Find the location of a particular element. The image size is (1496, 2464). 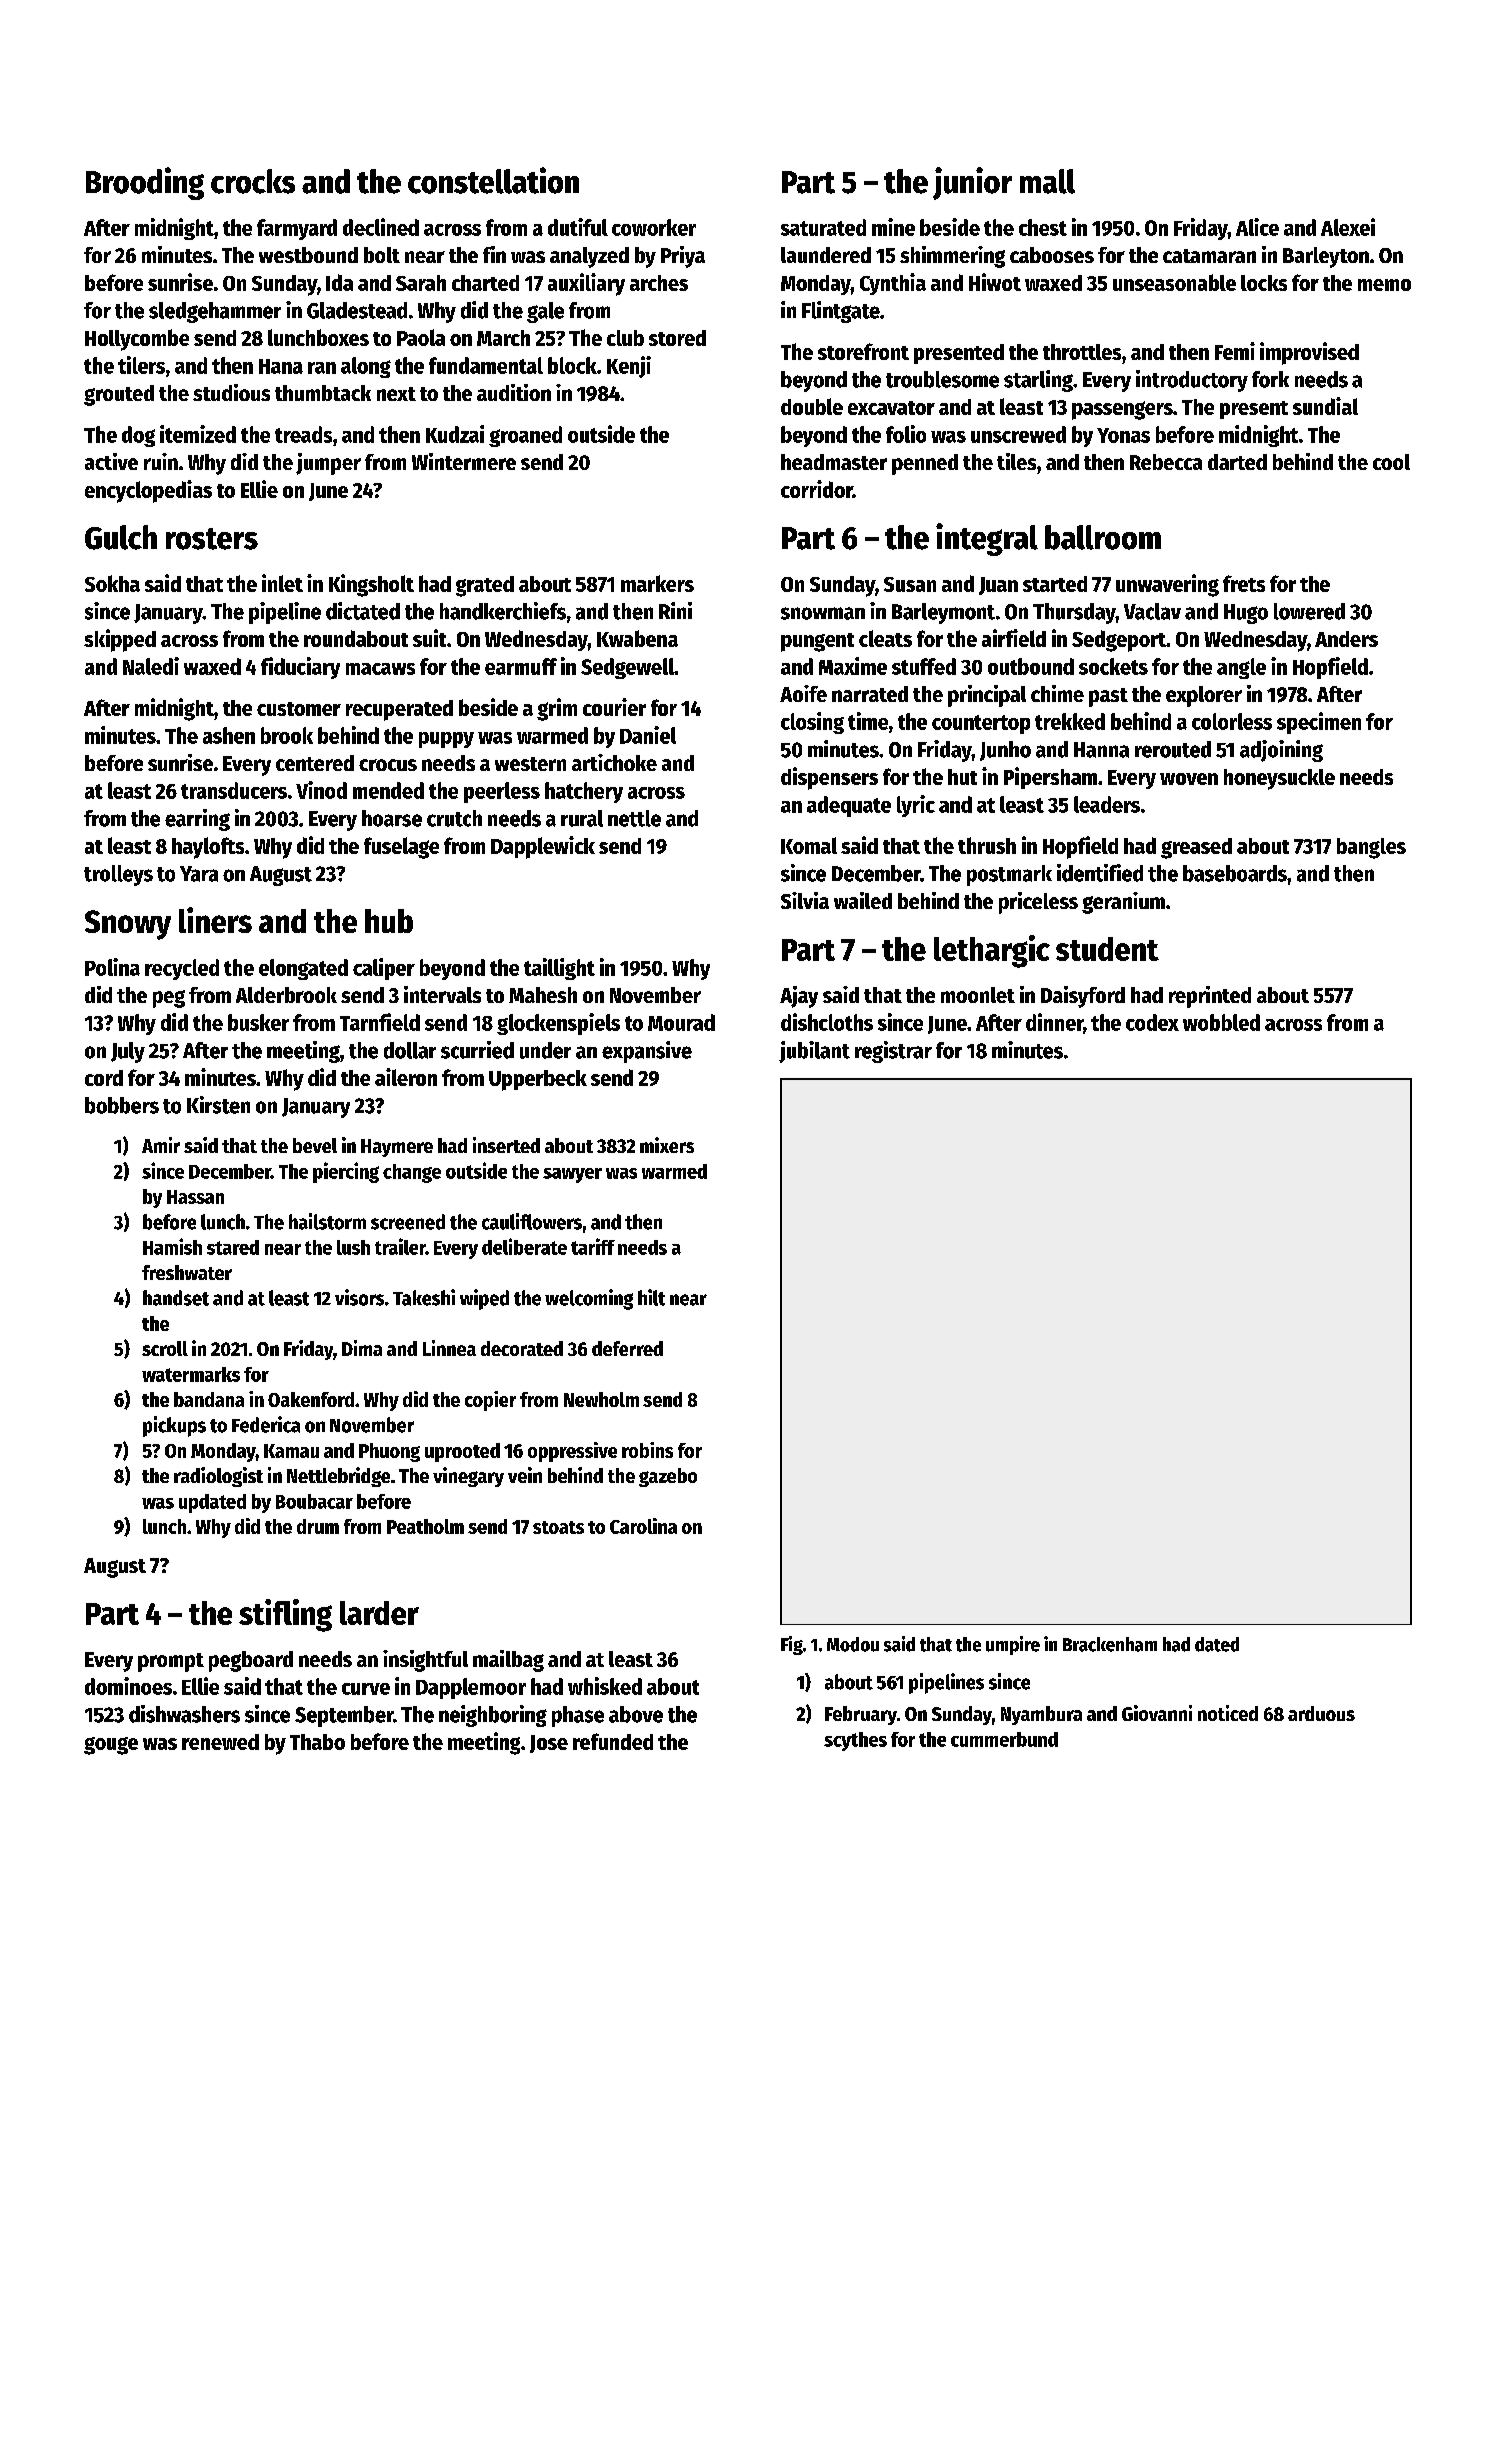

arches is located at coordinates (659, 283).
